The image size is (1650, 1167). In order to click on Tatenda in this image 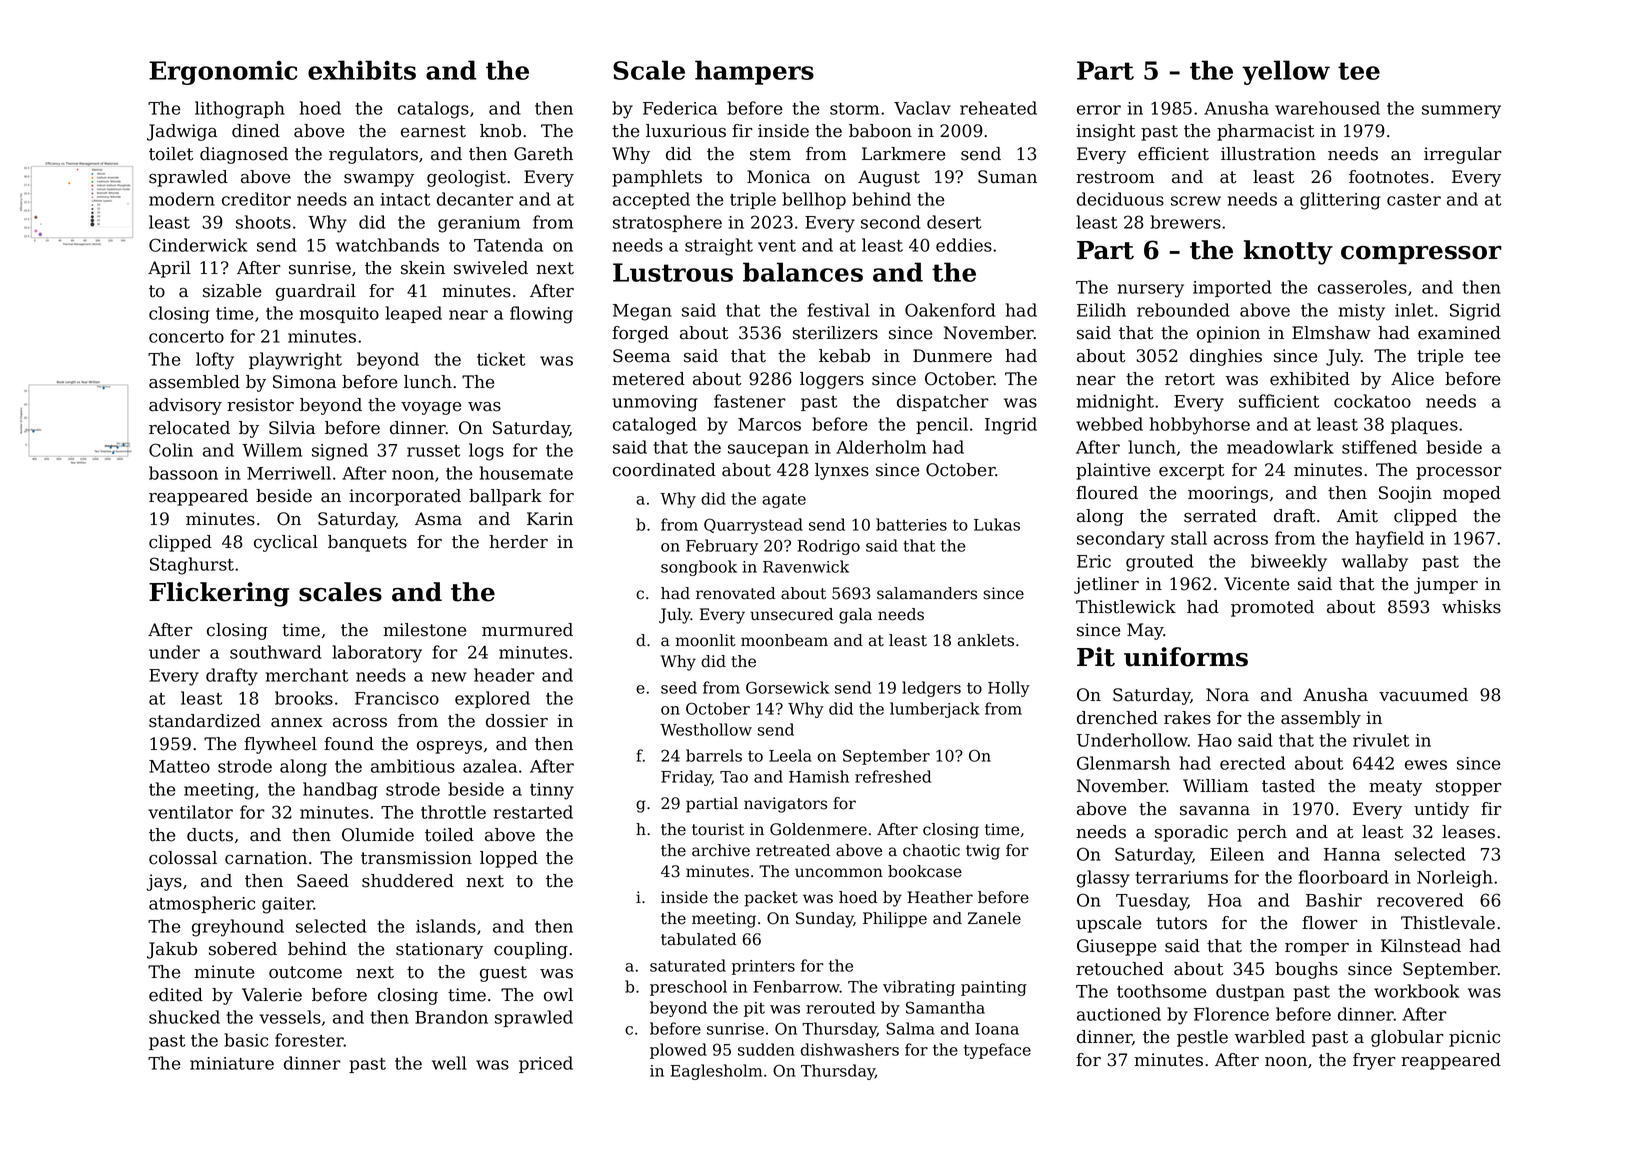, I will do `click(508, 245)`.
